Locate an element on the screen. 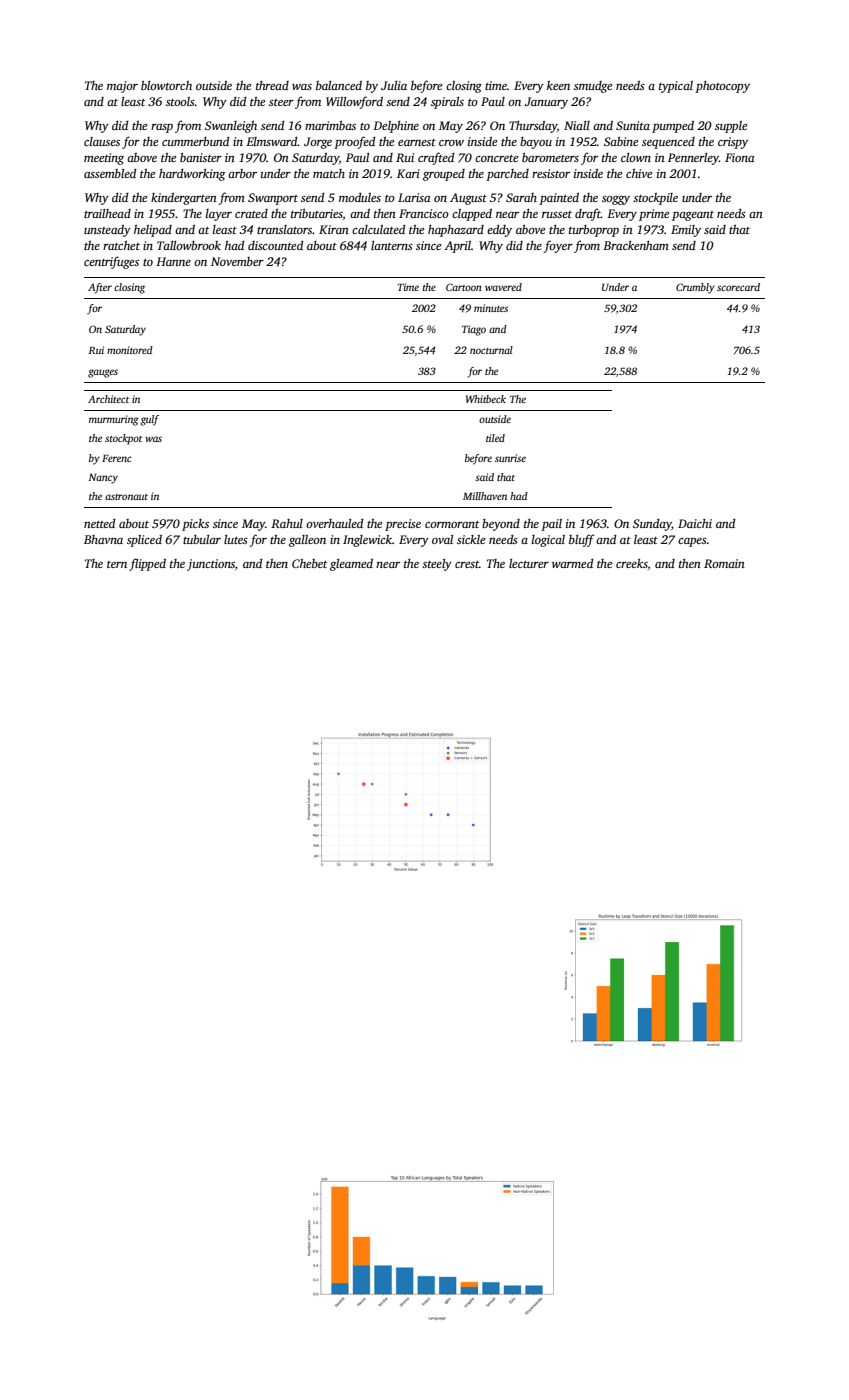  nocturnal is located at coordinates (491, 350).
